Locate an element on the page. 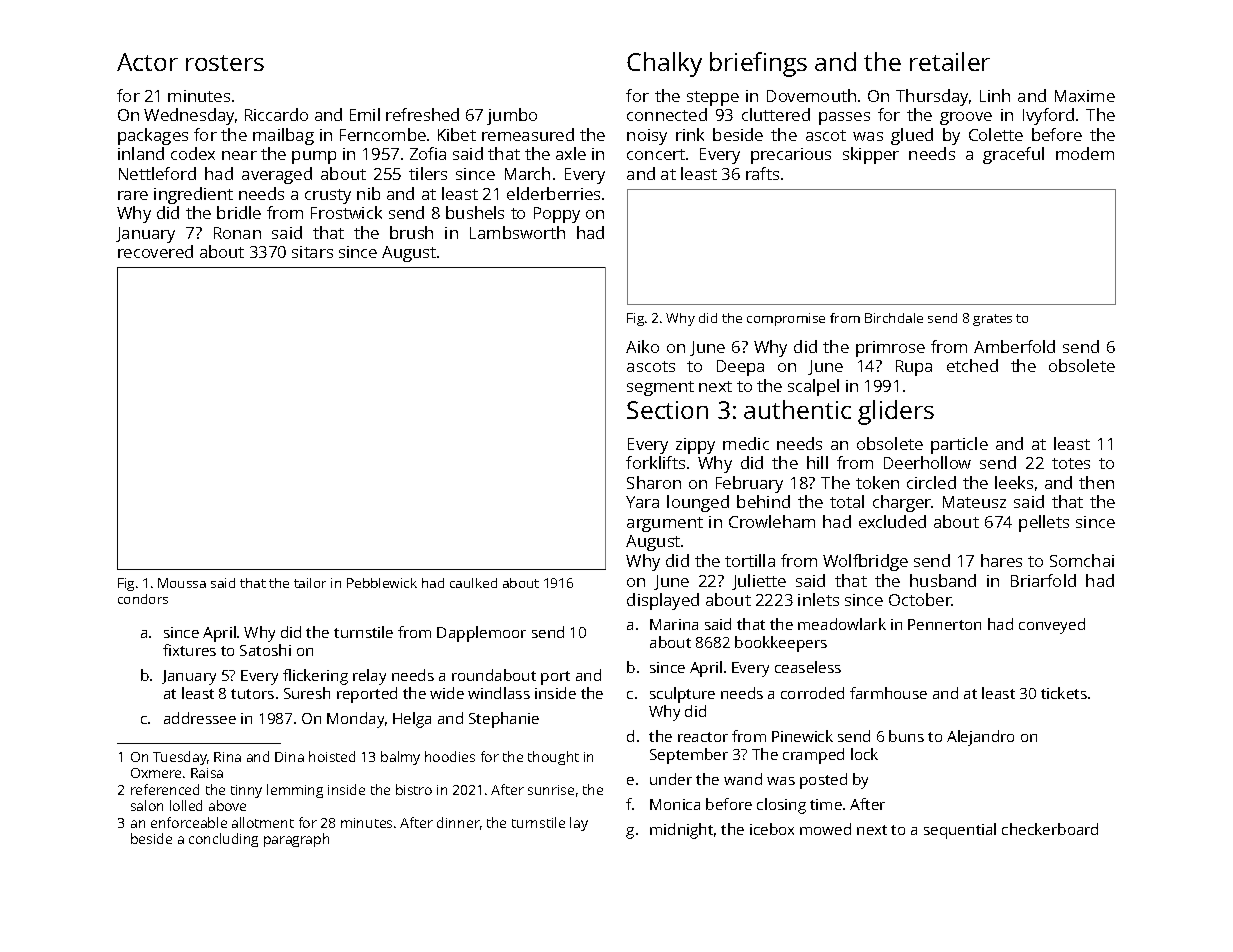 The height and width of the image is (952, 1233). enforceable is located at coordinates (189, 822).
